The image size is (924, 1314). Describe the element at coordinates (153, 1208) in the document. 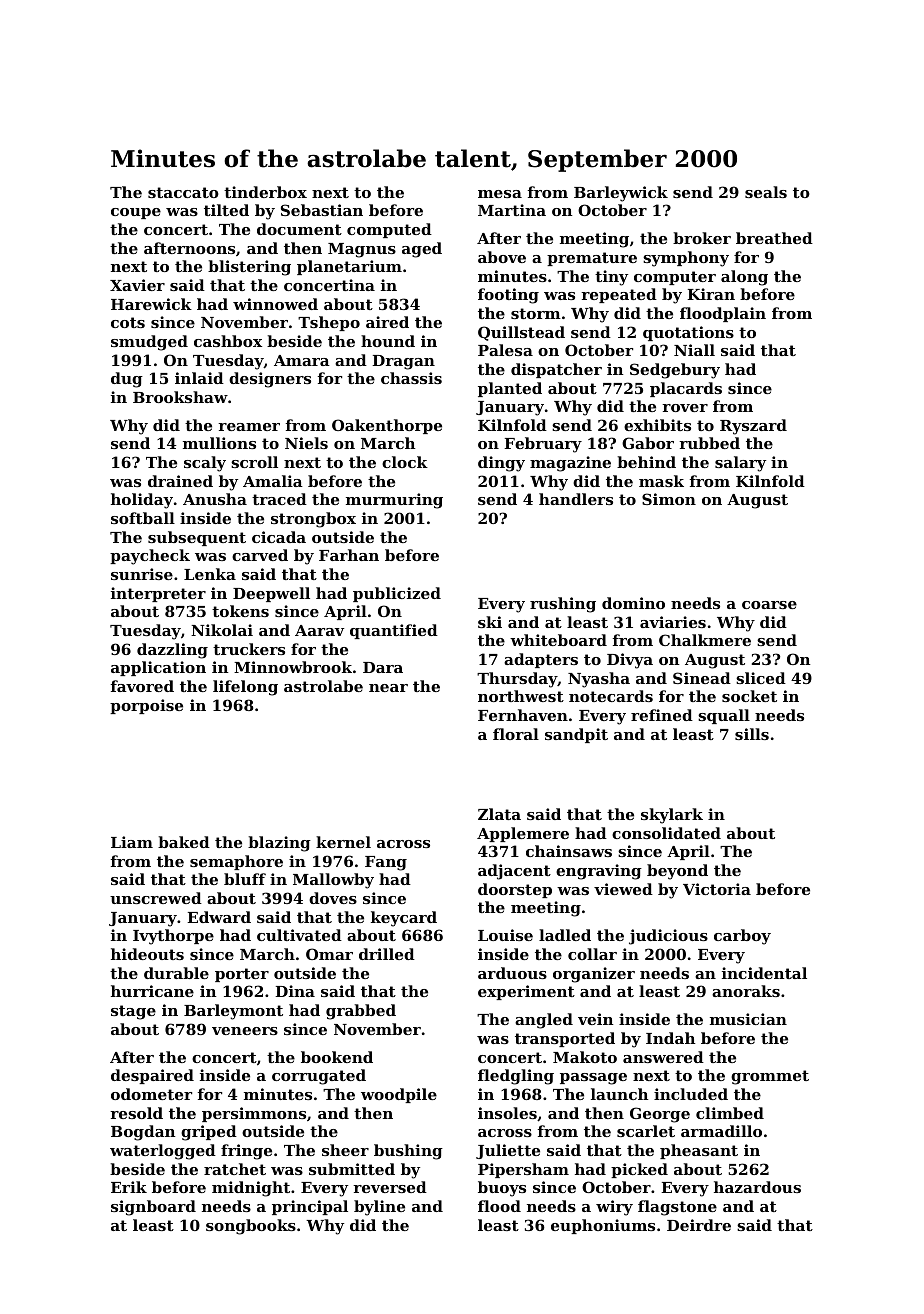

I see `signboard` at that location.
